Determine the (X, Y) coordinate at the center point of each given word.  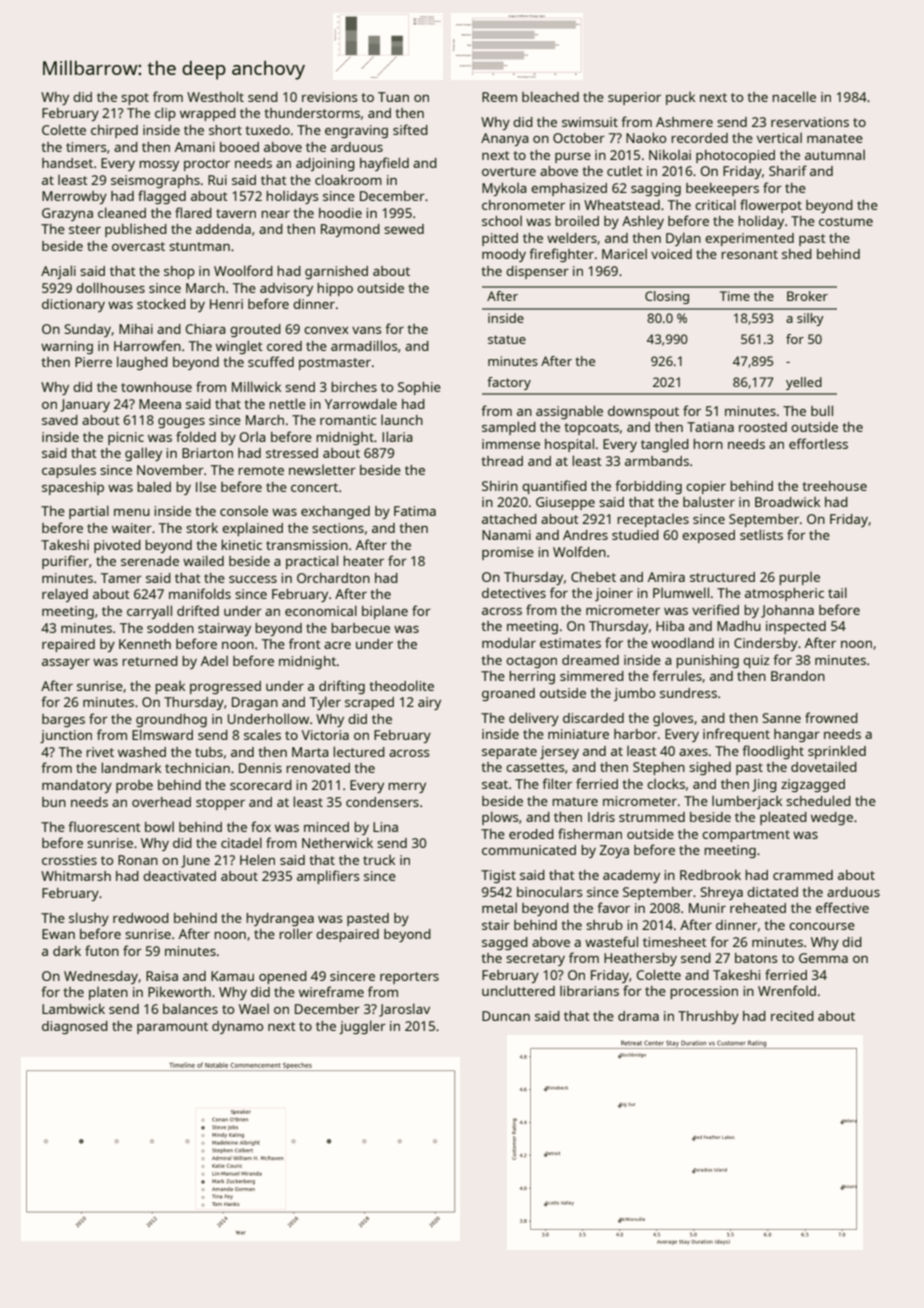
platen (108, 993)
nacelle (794, 96)
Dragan (255, 703)
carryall (149, 612)
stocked (161, 303)
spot (135, 99)
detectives (514, 593)
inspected (796, 627)
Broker (807, 296)
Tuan (393, 97)
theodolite (401, 685)
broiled (577, 221)
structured (722, 577)
